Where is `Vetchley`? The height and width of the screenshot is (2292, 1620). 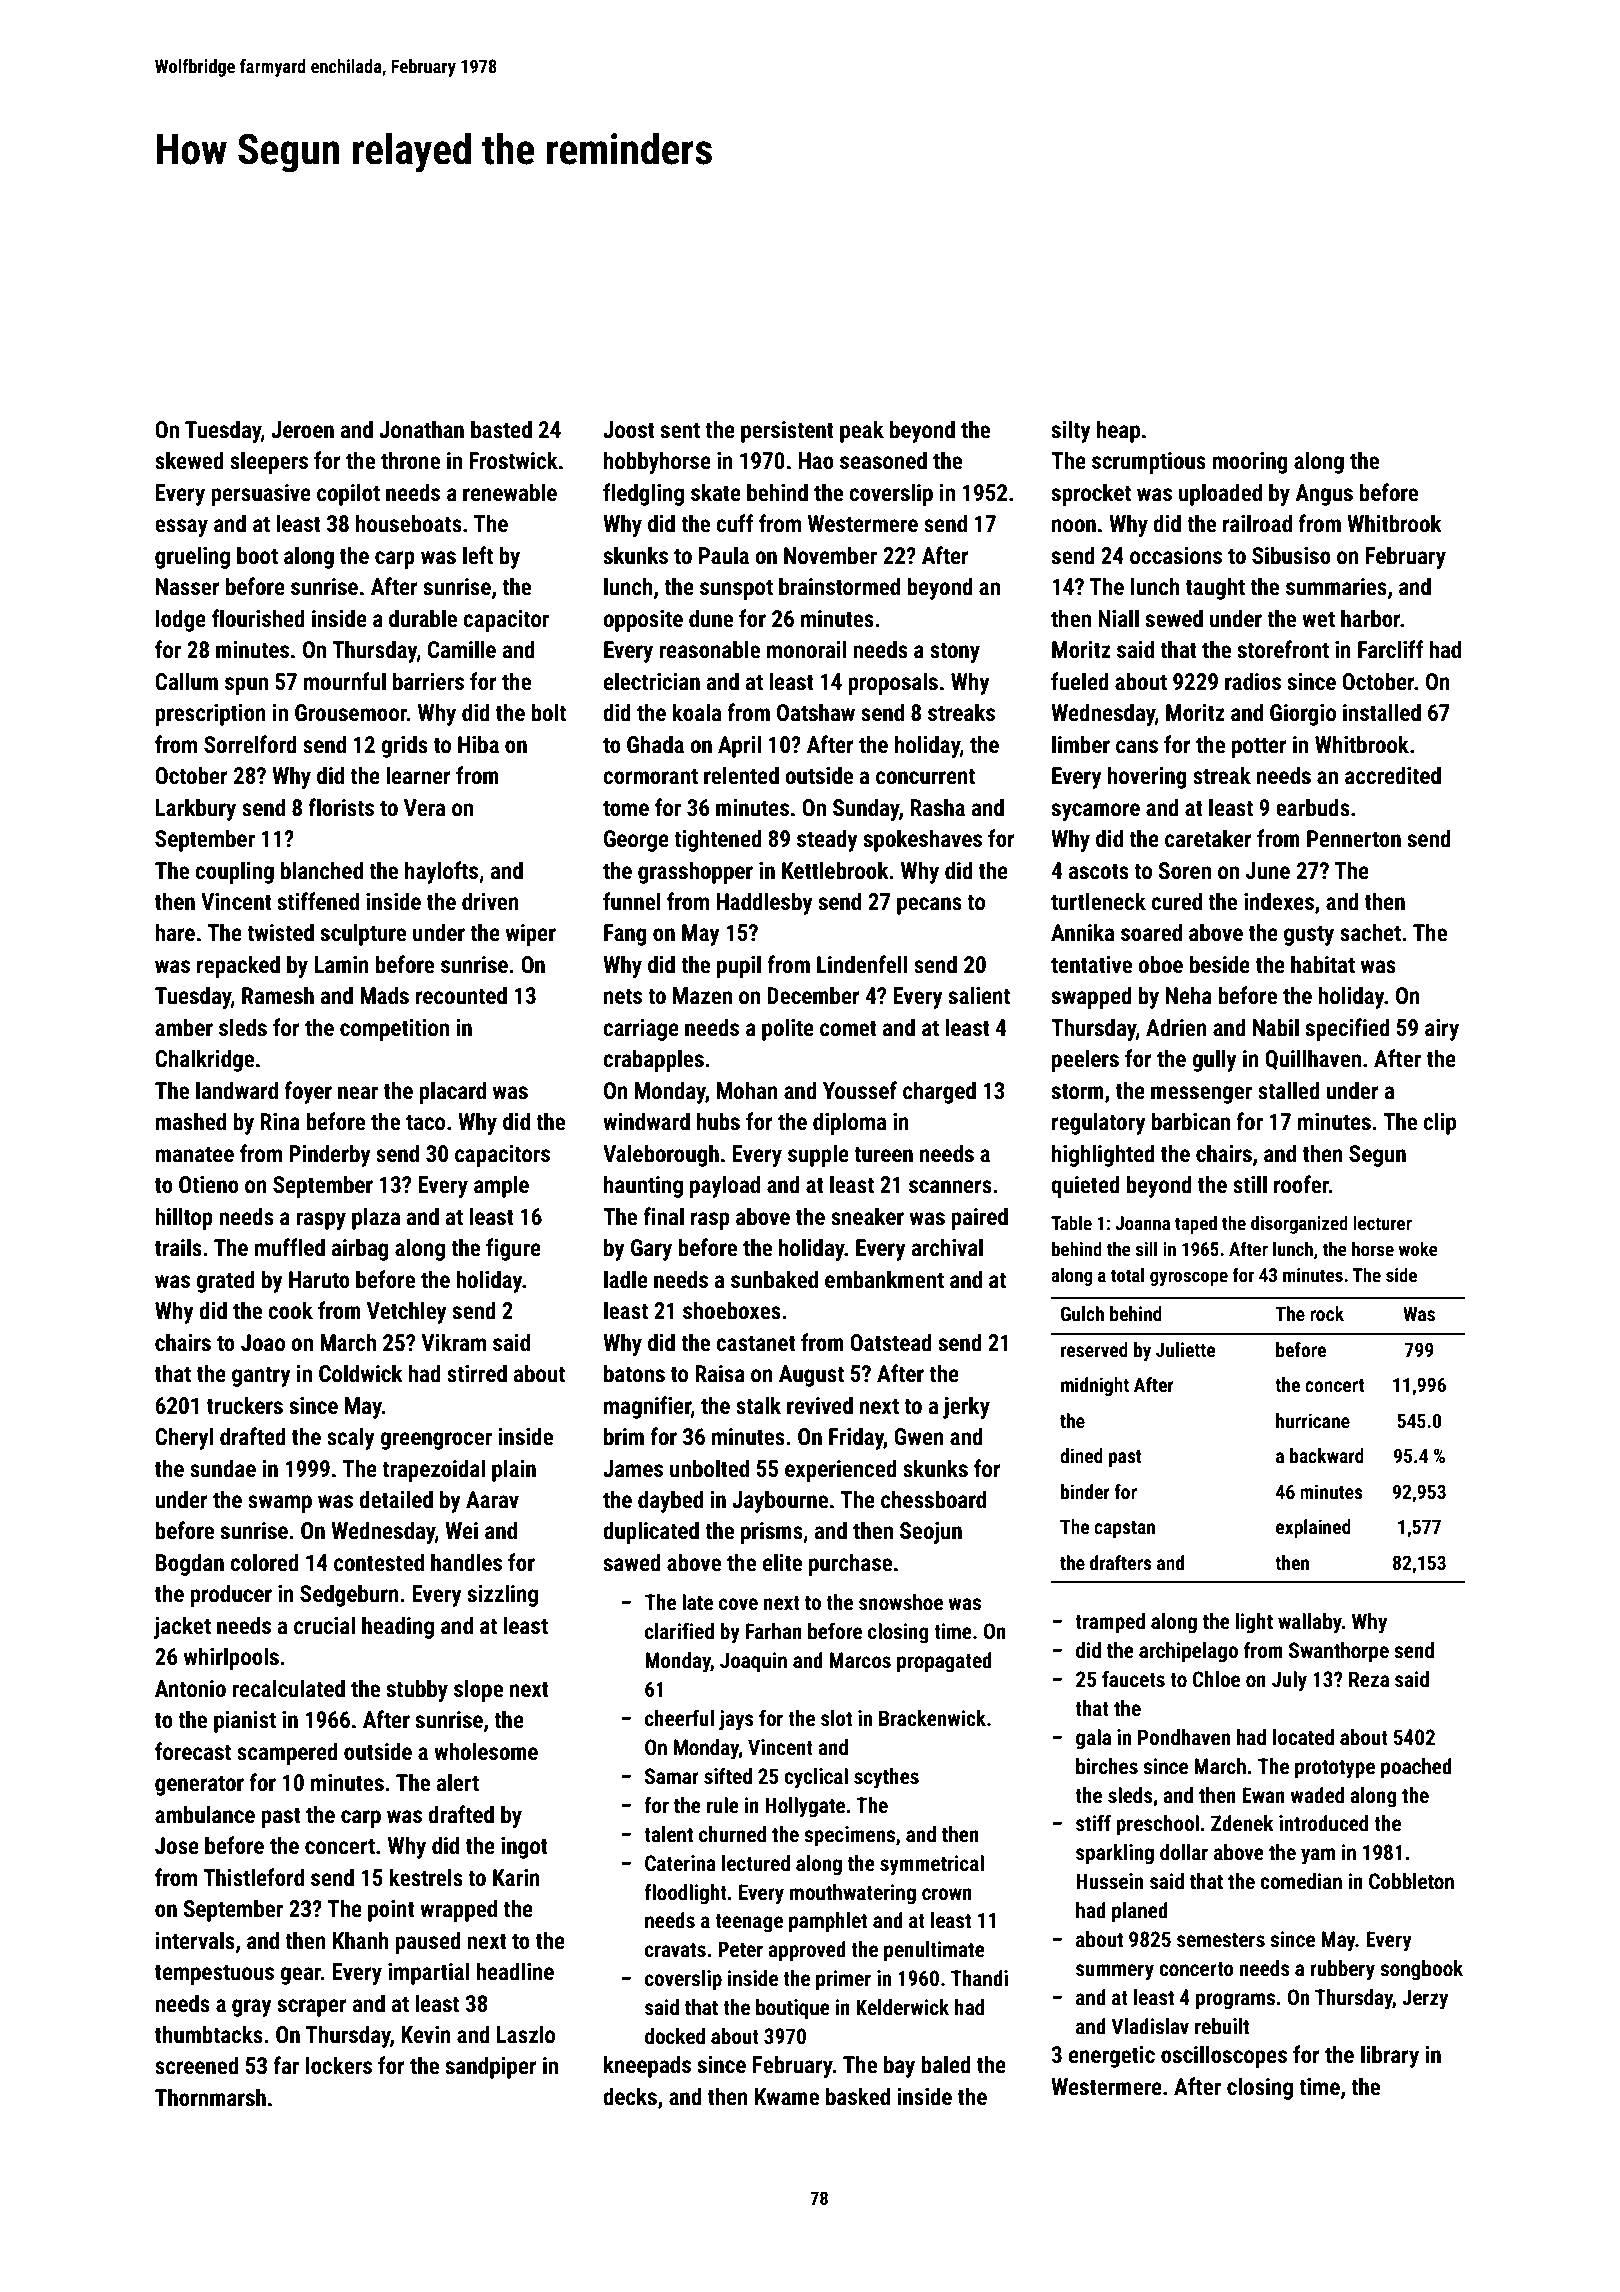
Vetchley is located at coordinates (407, 1312).
